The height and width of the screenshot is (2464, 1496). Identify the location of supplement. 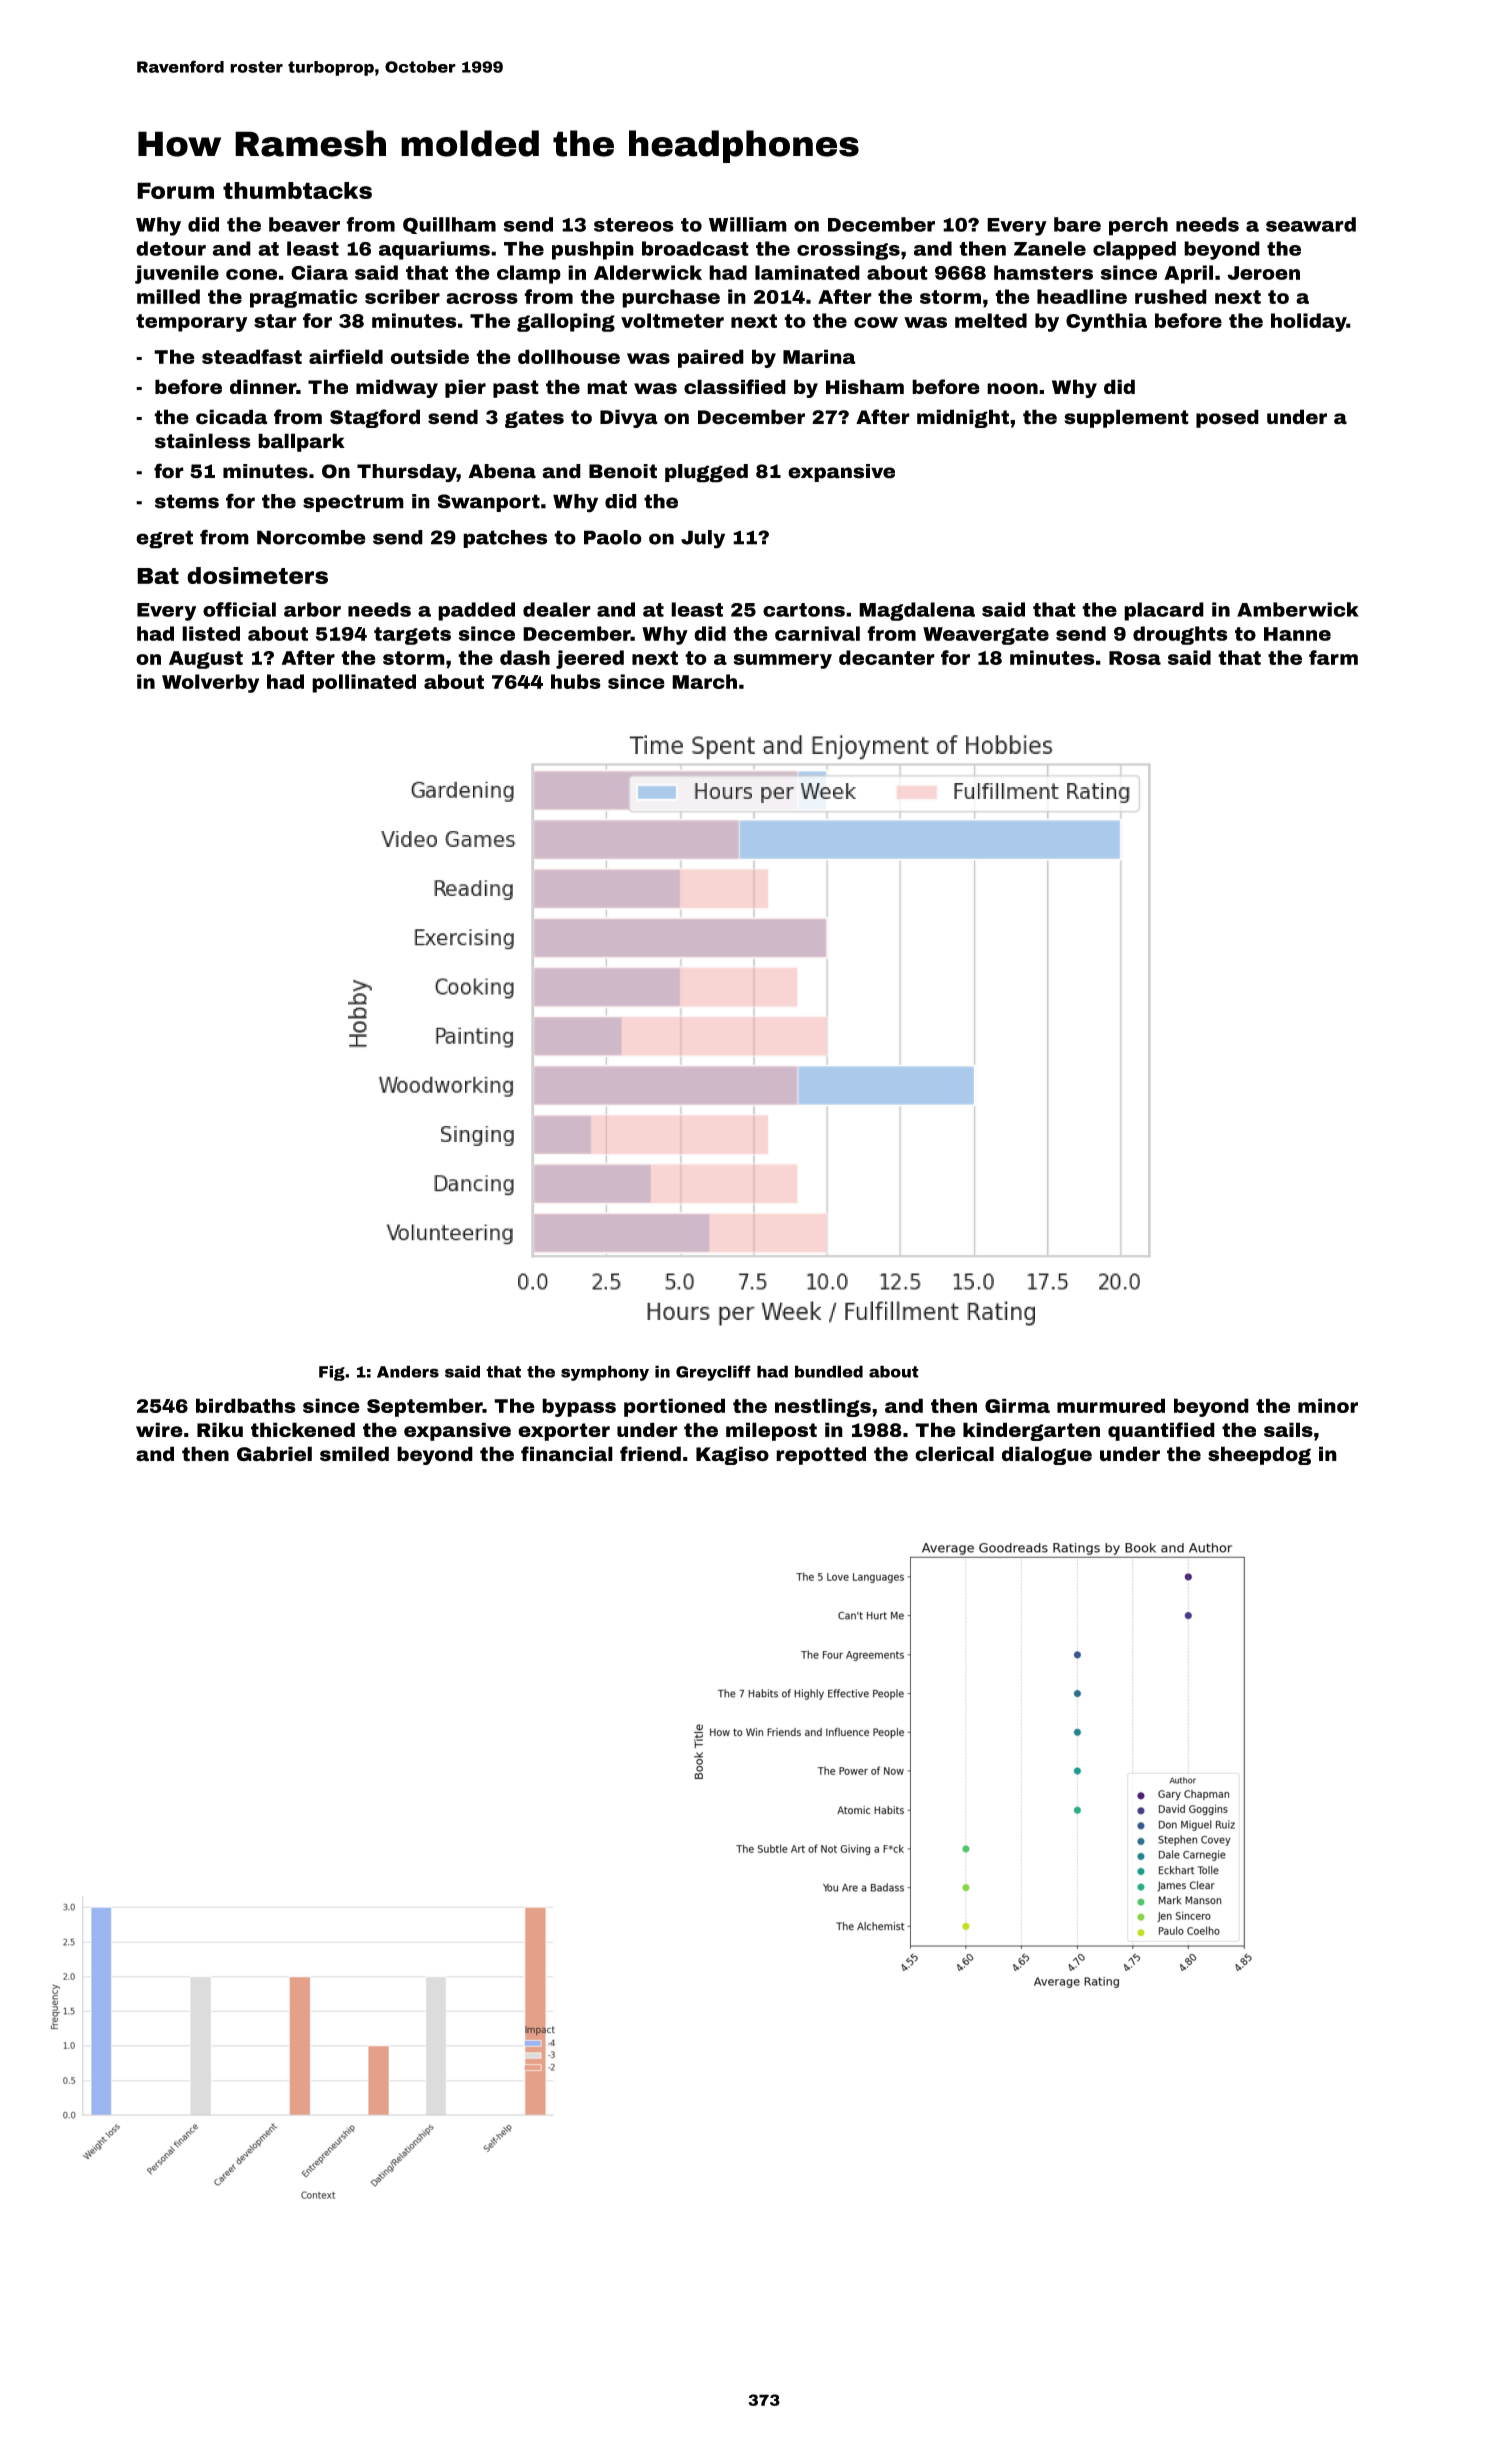
(1126, 418).
